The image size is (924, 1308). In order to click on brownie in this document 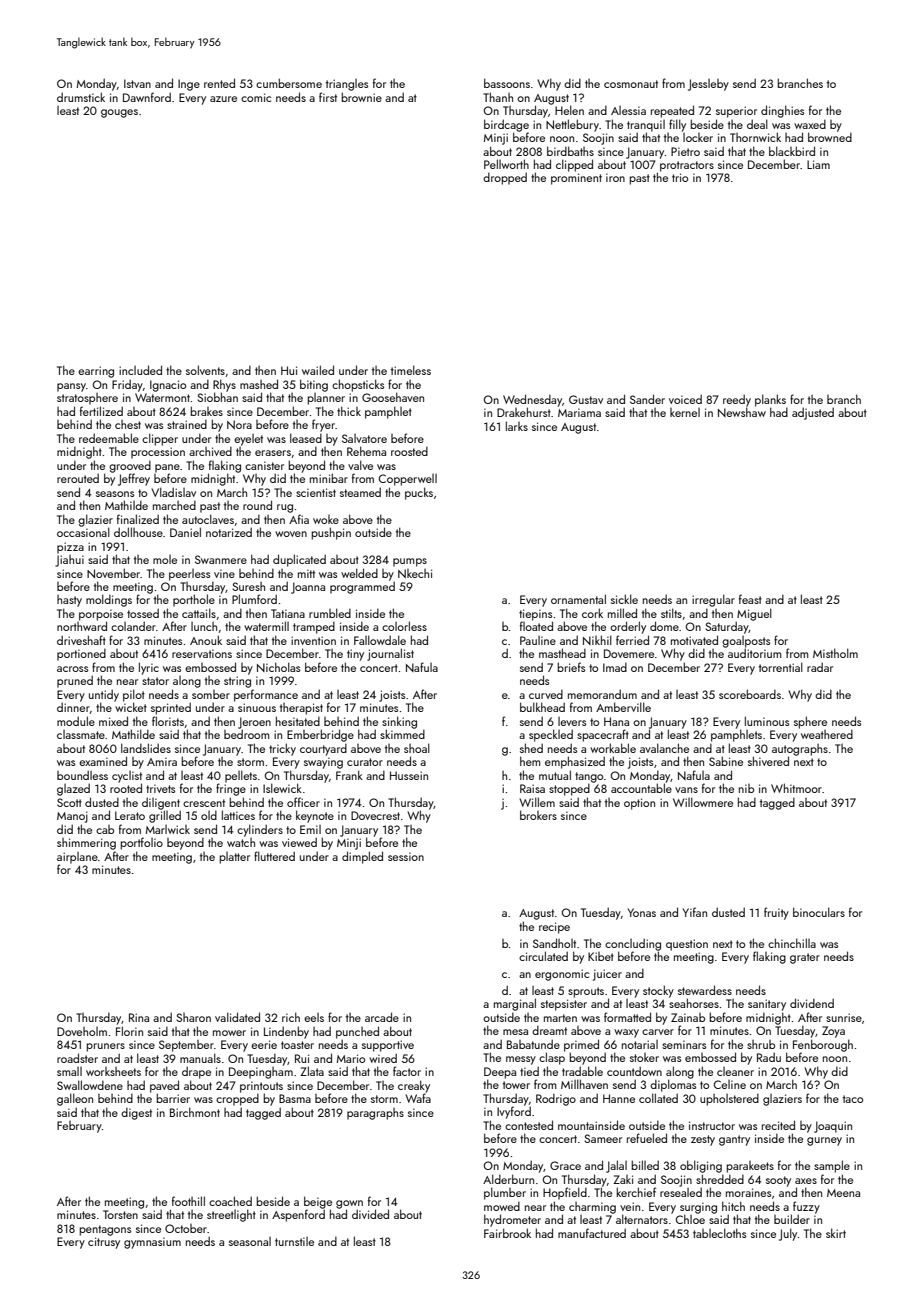, I will do `click(361, 97)`.
